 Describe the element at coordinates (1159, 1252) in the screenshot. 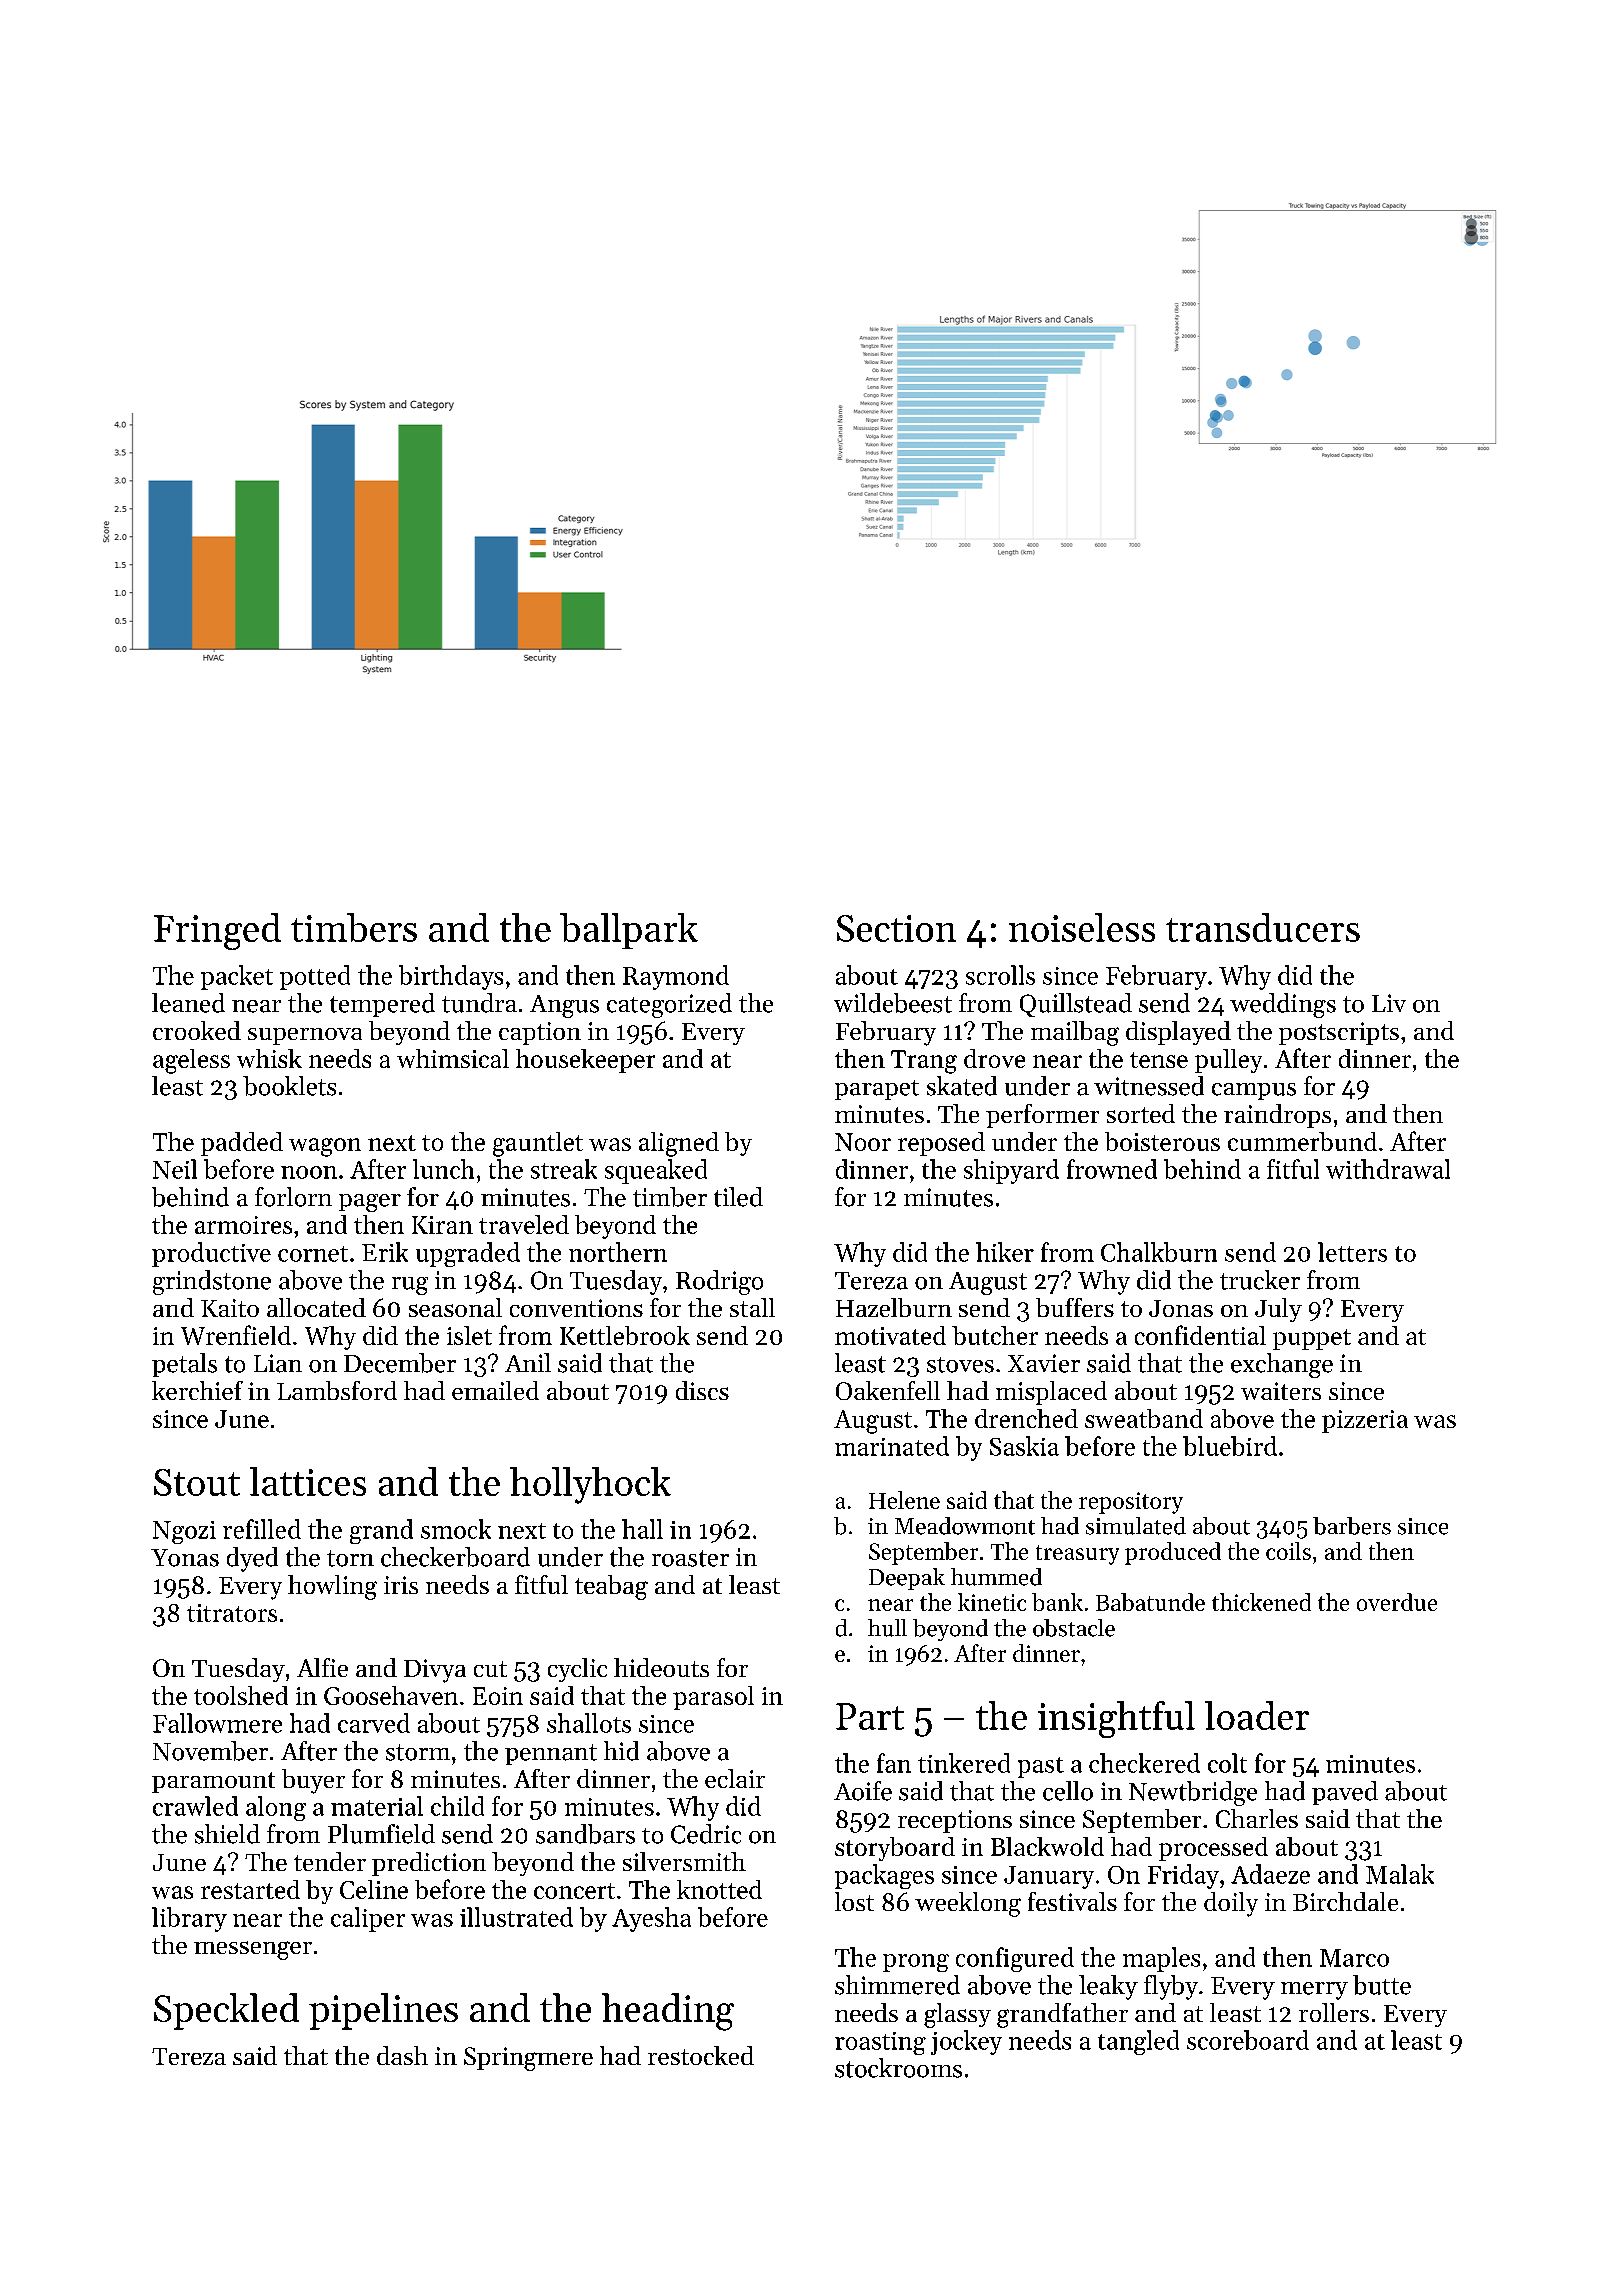

I see `Chalkburn` at that location.
